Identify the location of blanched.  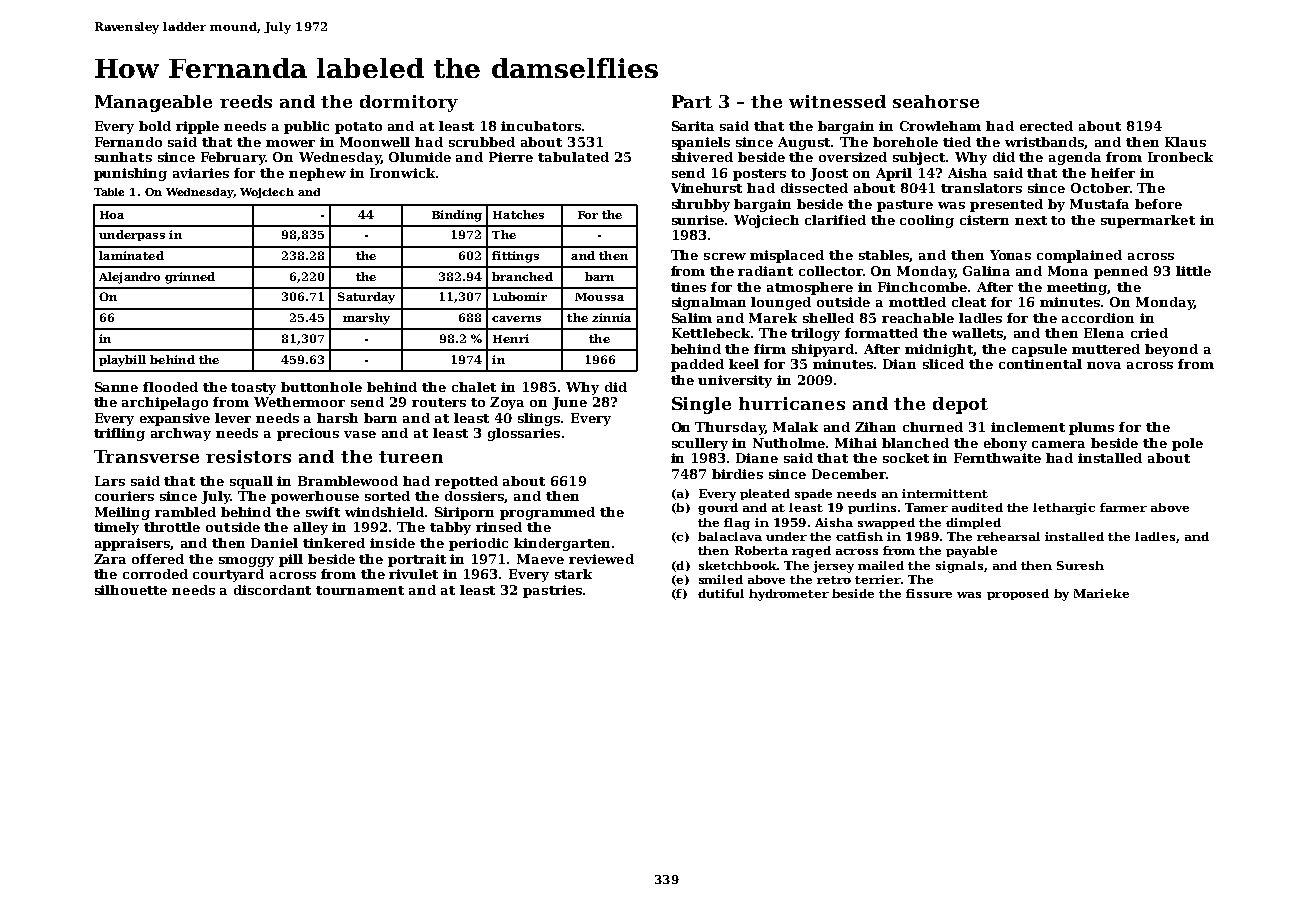
(915, 443).
